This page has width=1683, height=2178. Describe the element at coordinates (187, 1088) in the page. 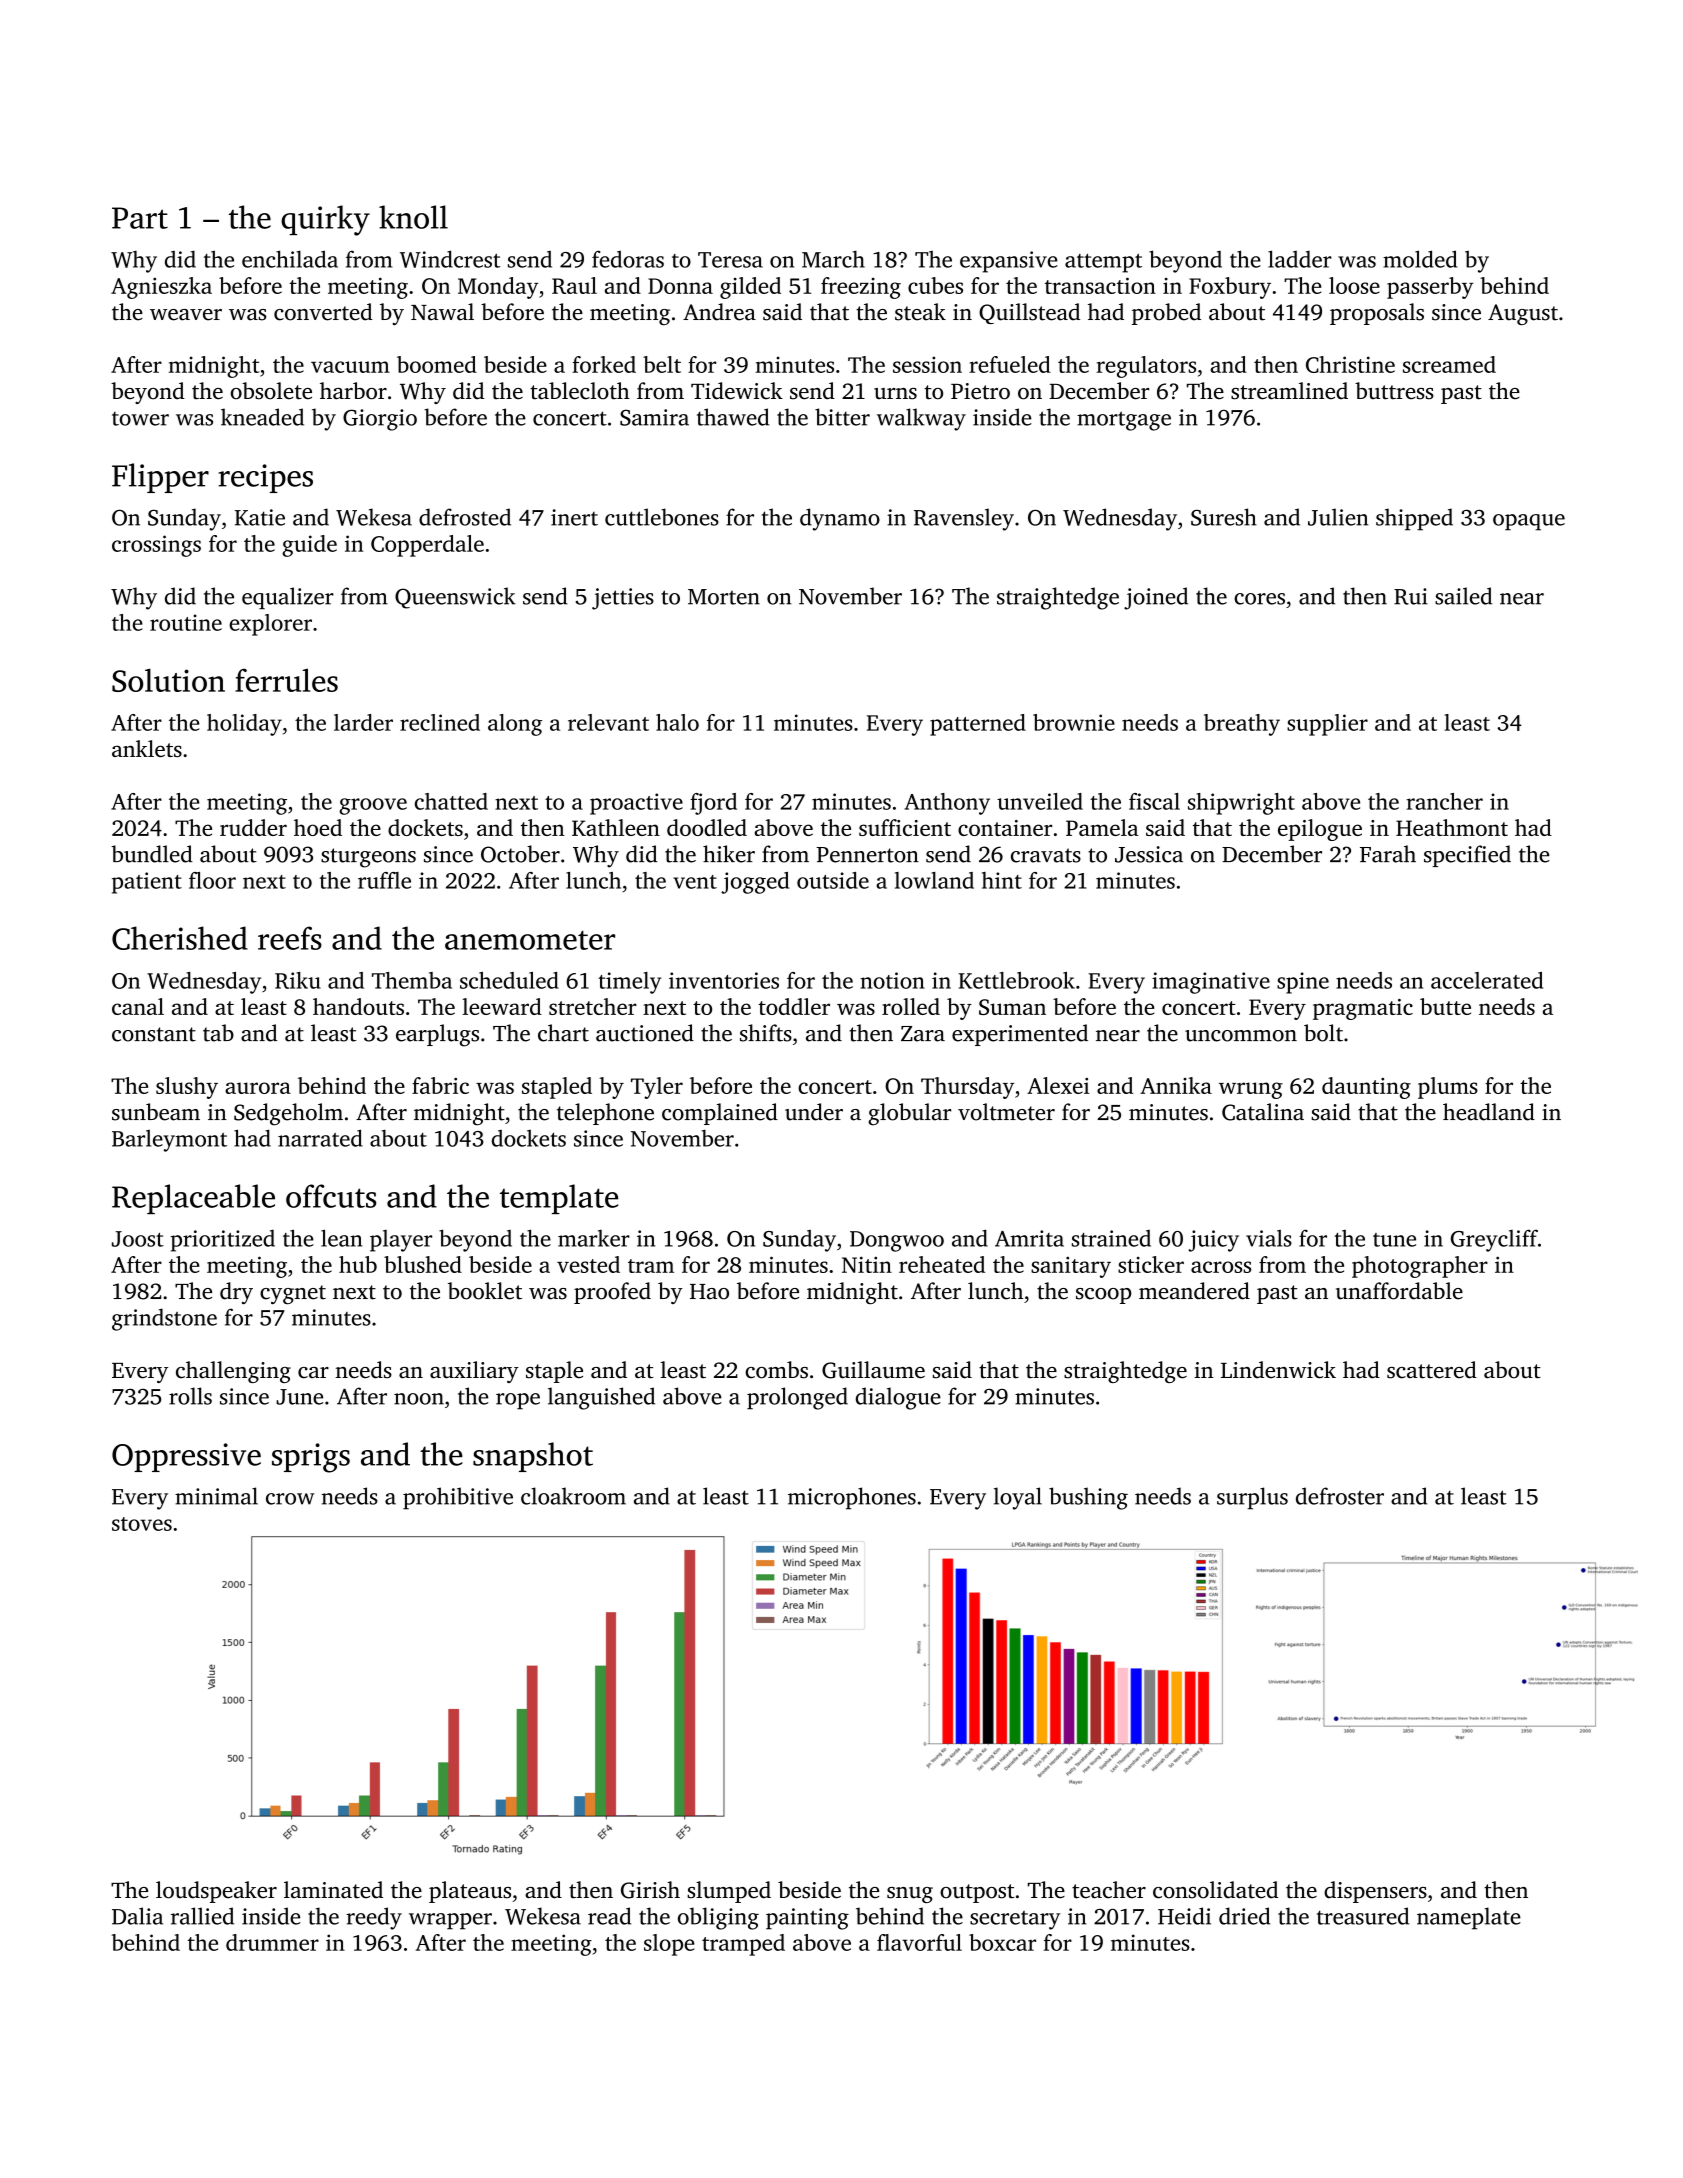

I see `slushy` at that location.
